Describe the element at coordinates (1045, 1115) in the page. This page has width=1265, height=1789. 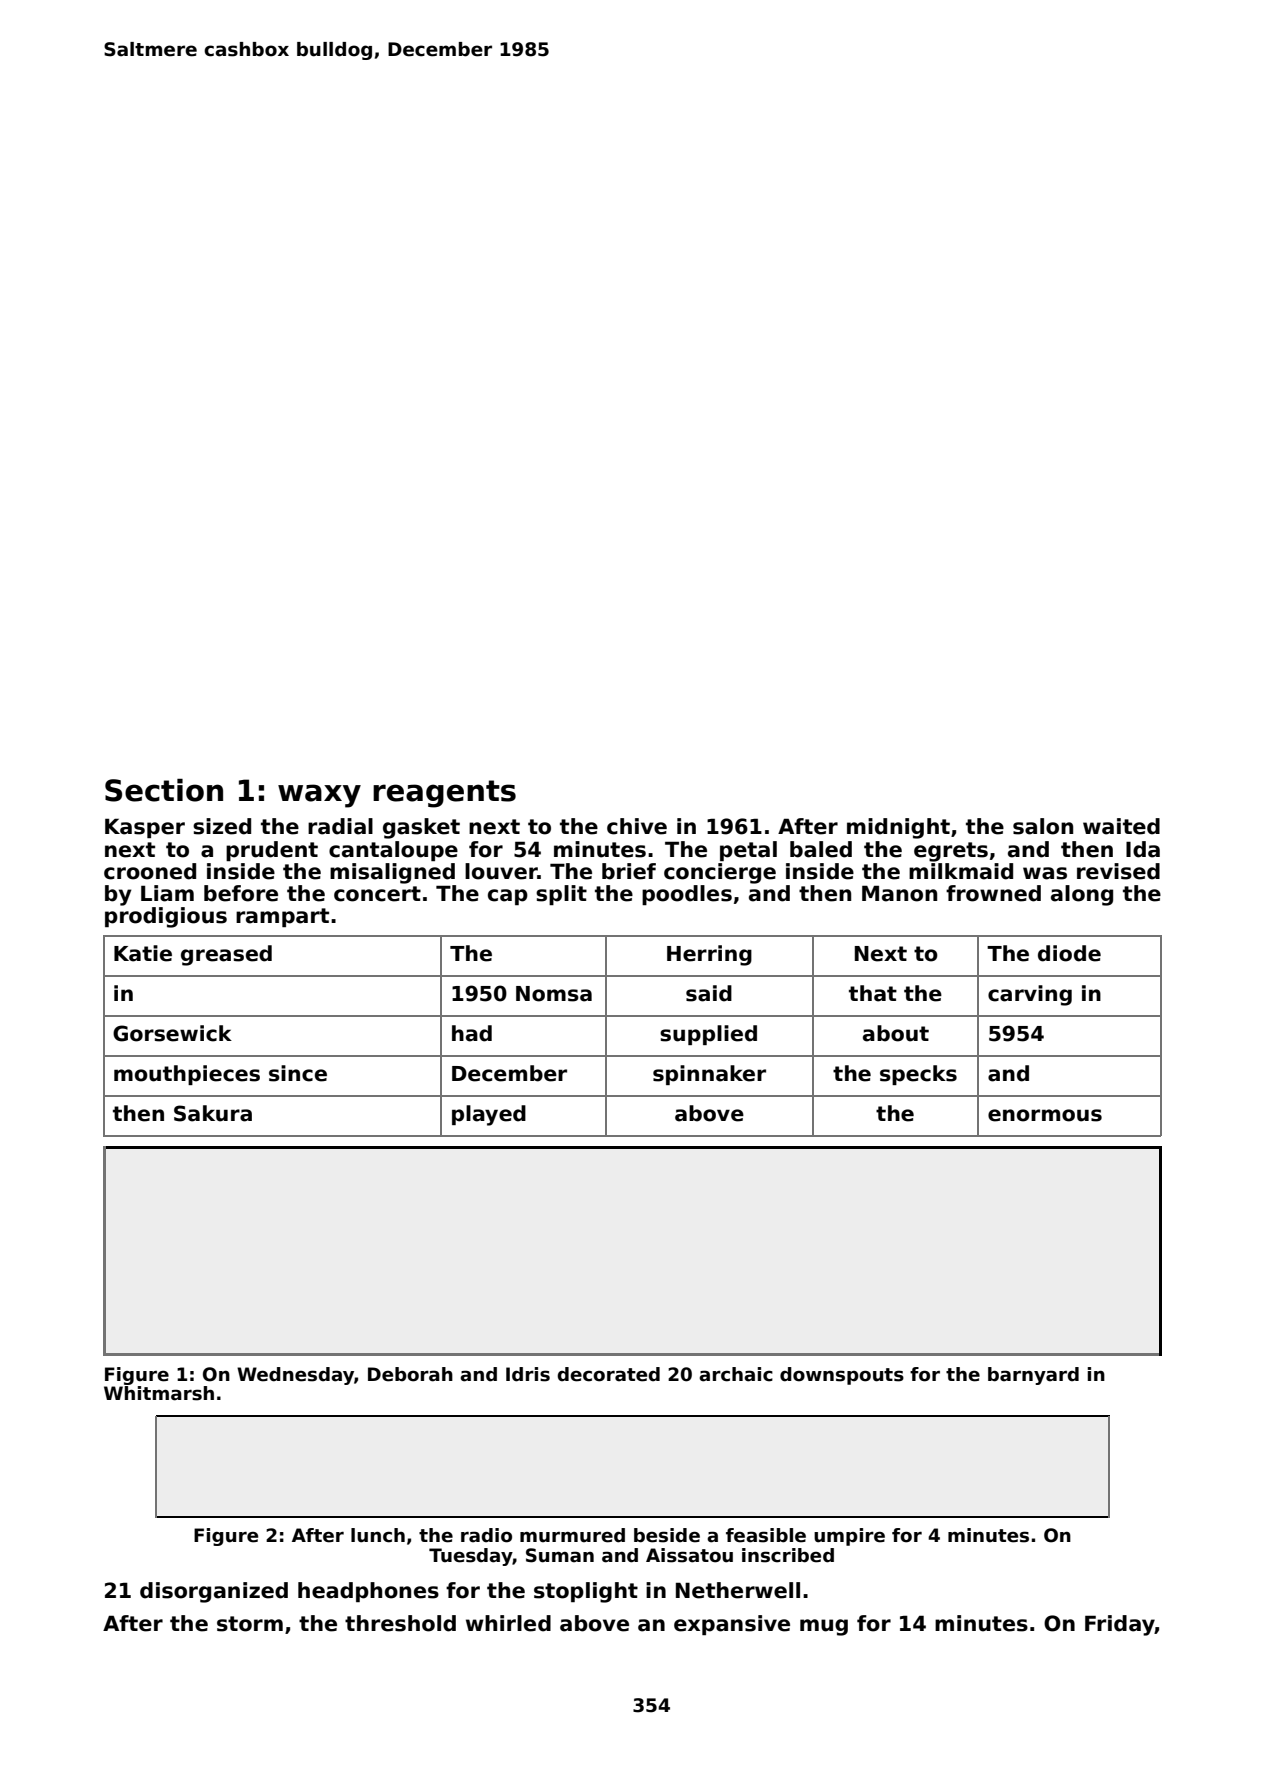
I see `enormous` at that location.
